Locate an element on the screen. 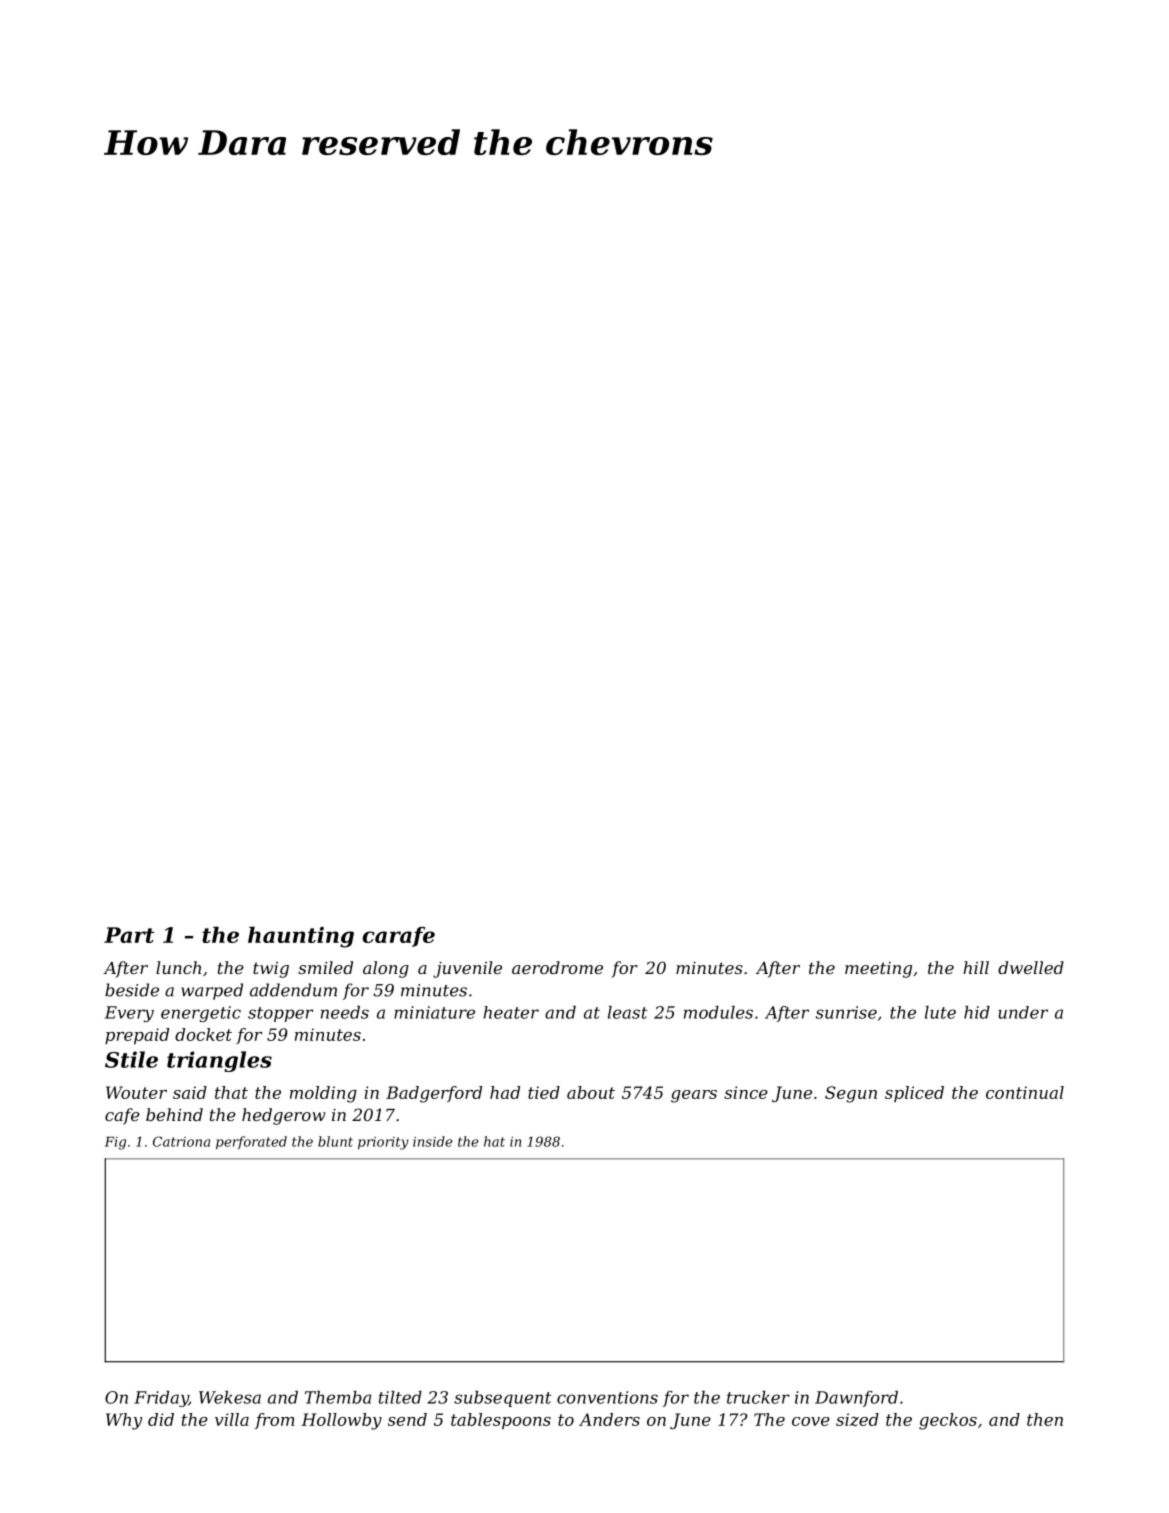 This screenshot has width=1169, height=1513. cove is located at coordinates (811, 1421).
